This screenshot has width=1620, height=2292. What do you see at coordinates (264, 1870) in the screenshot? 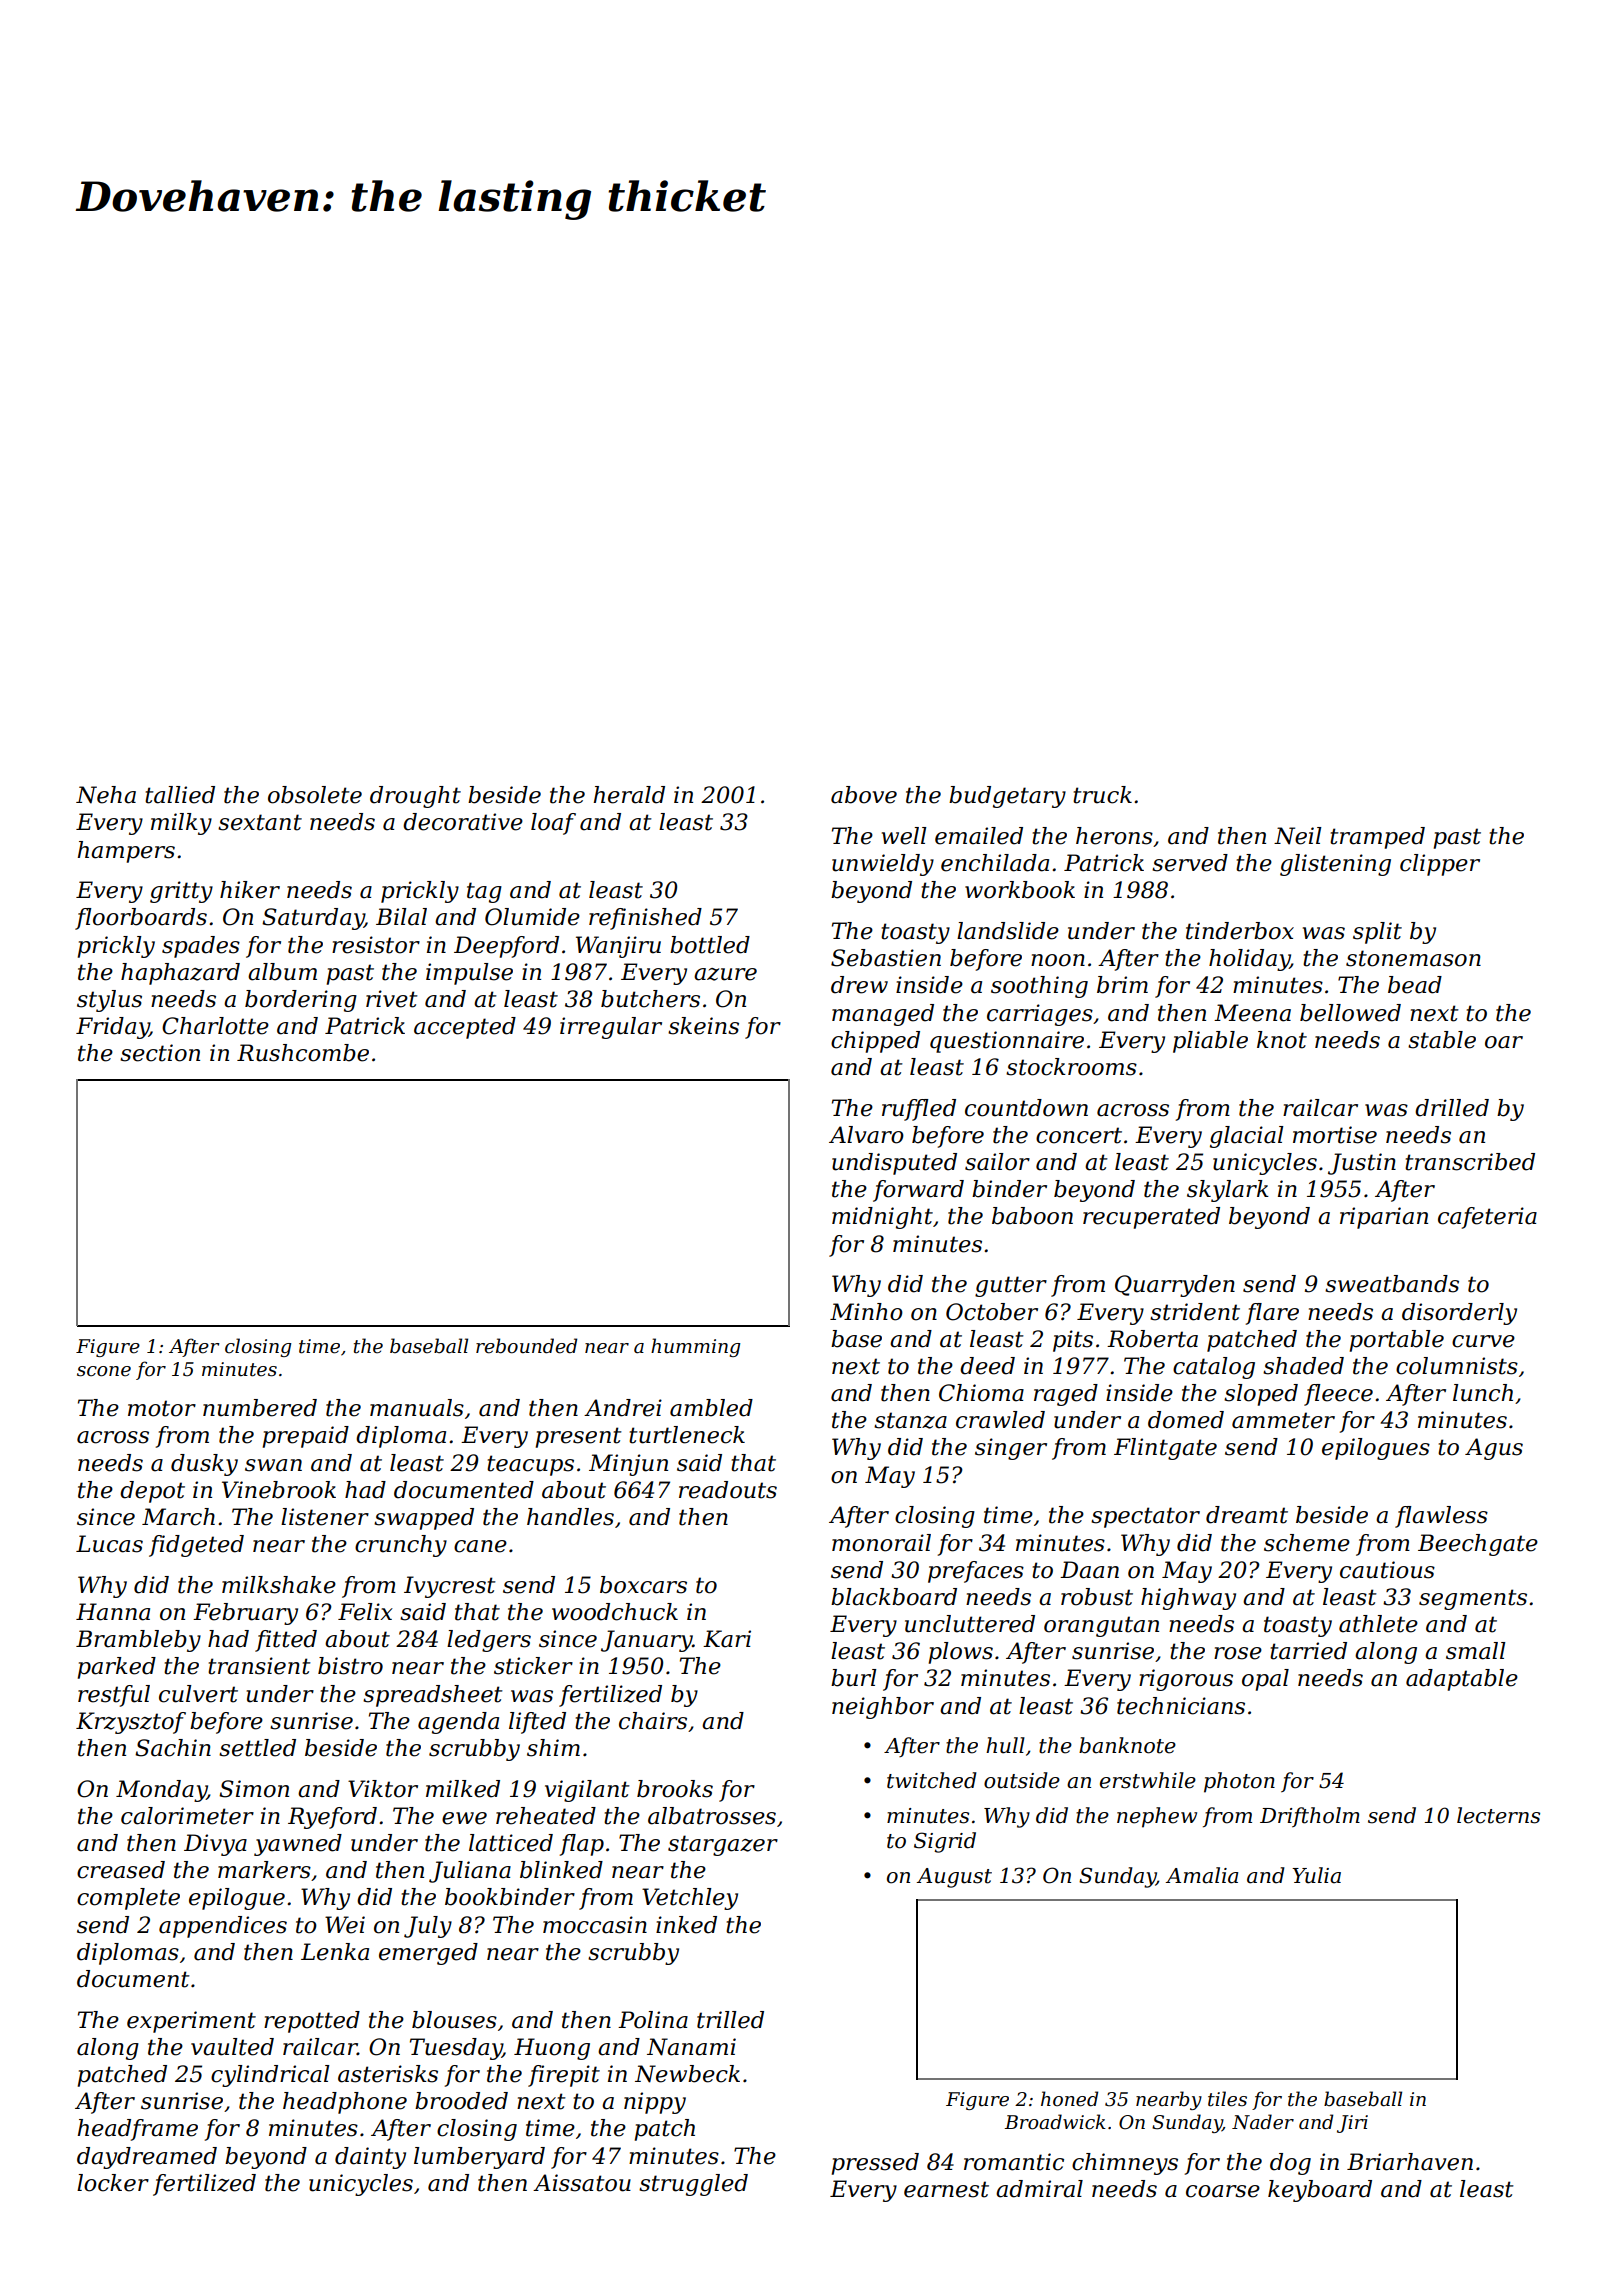
I see `markers` at bounding box center [264, 1870].
